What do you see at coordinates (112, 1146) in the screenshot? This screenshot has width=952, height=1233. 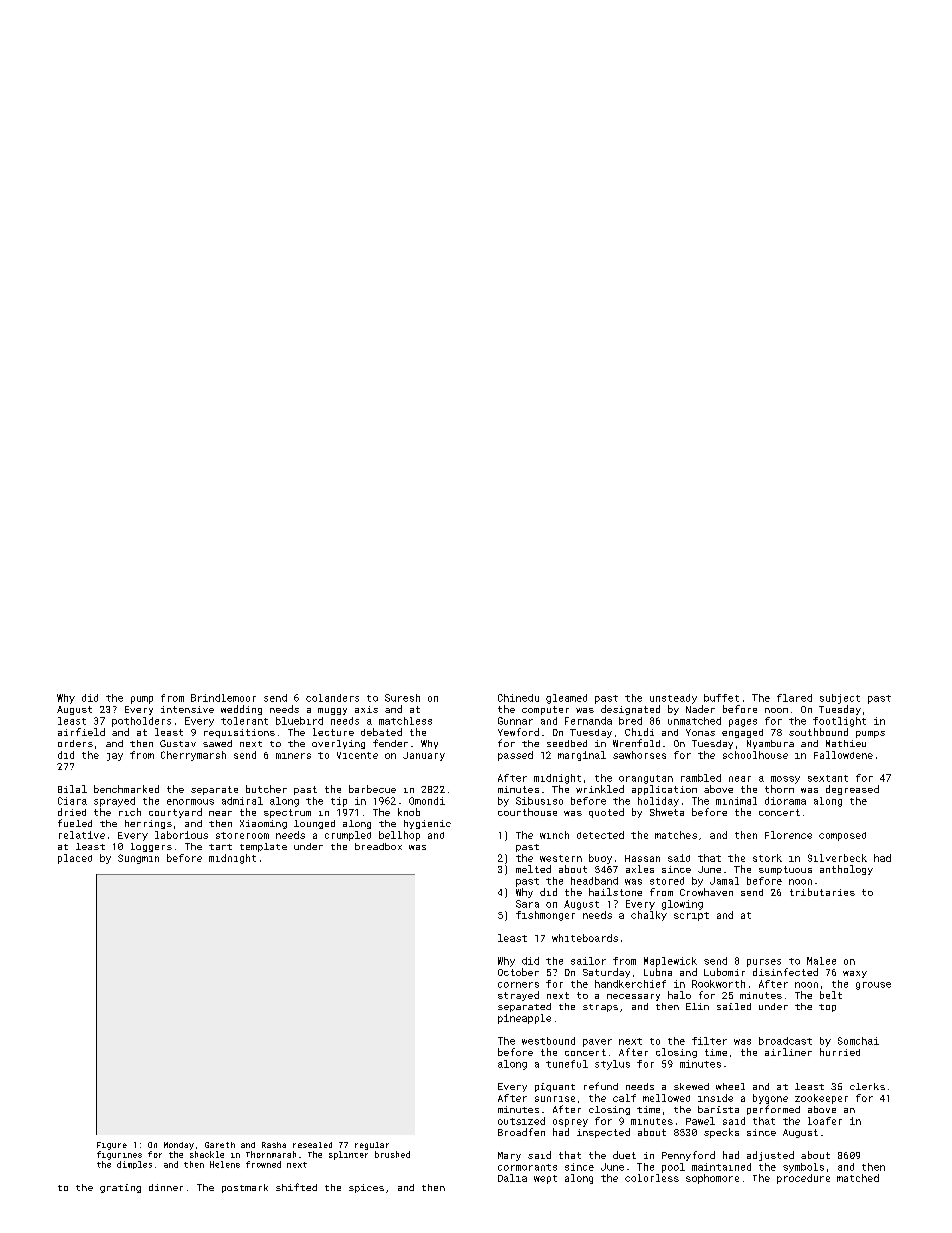 I see `Figure` at bounding box center [112, 1146].
